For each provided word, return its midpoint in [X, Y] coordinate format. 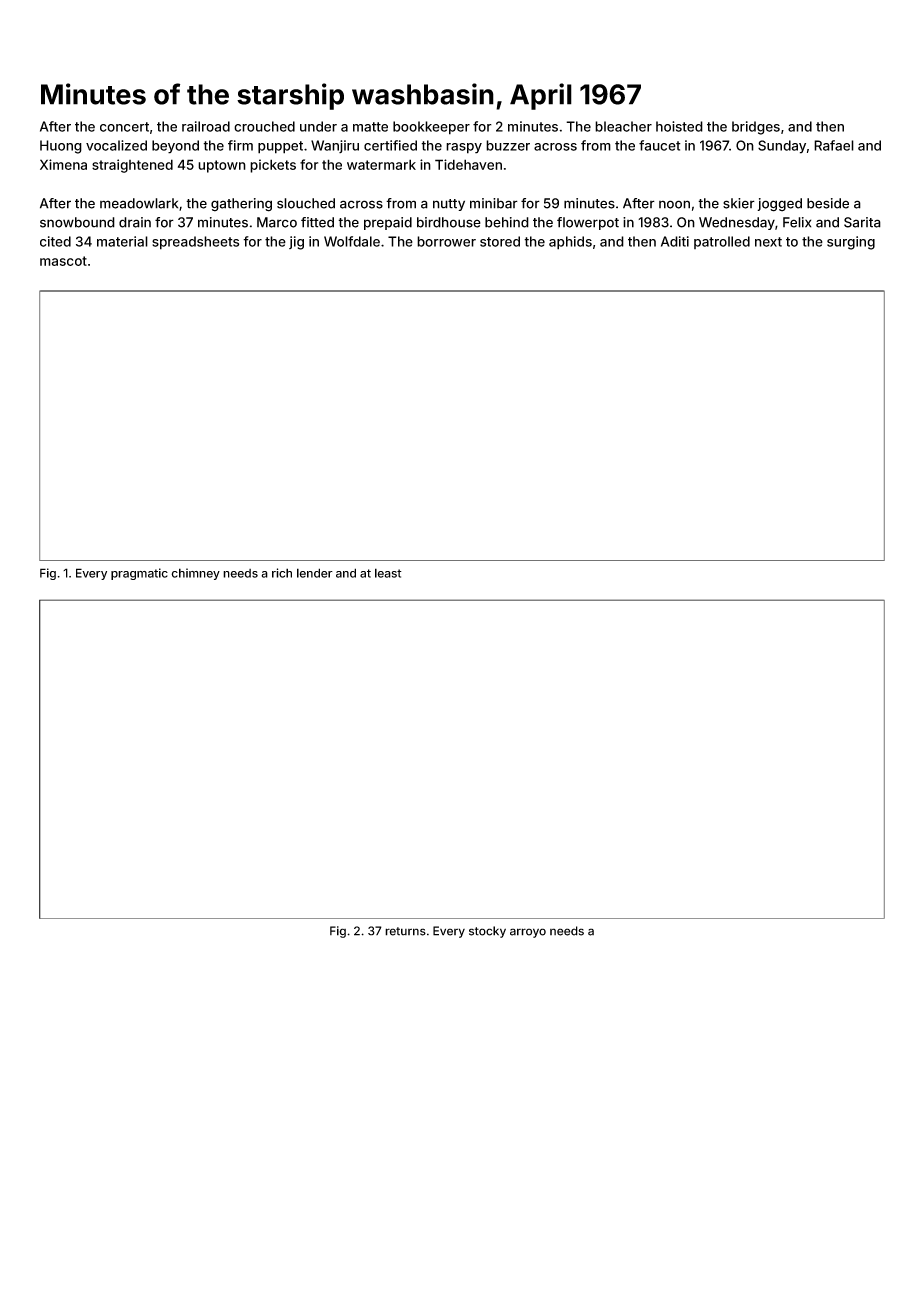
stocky [487, 932]
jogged [779, 205]
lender [315, 573]
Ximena [63, 164]
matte [370, 127]
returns [405, 931]
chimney [195, 574]
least [388, 573]
